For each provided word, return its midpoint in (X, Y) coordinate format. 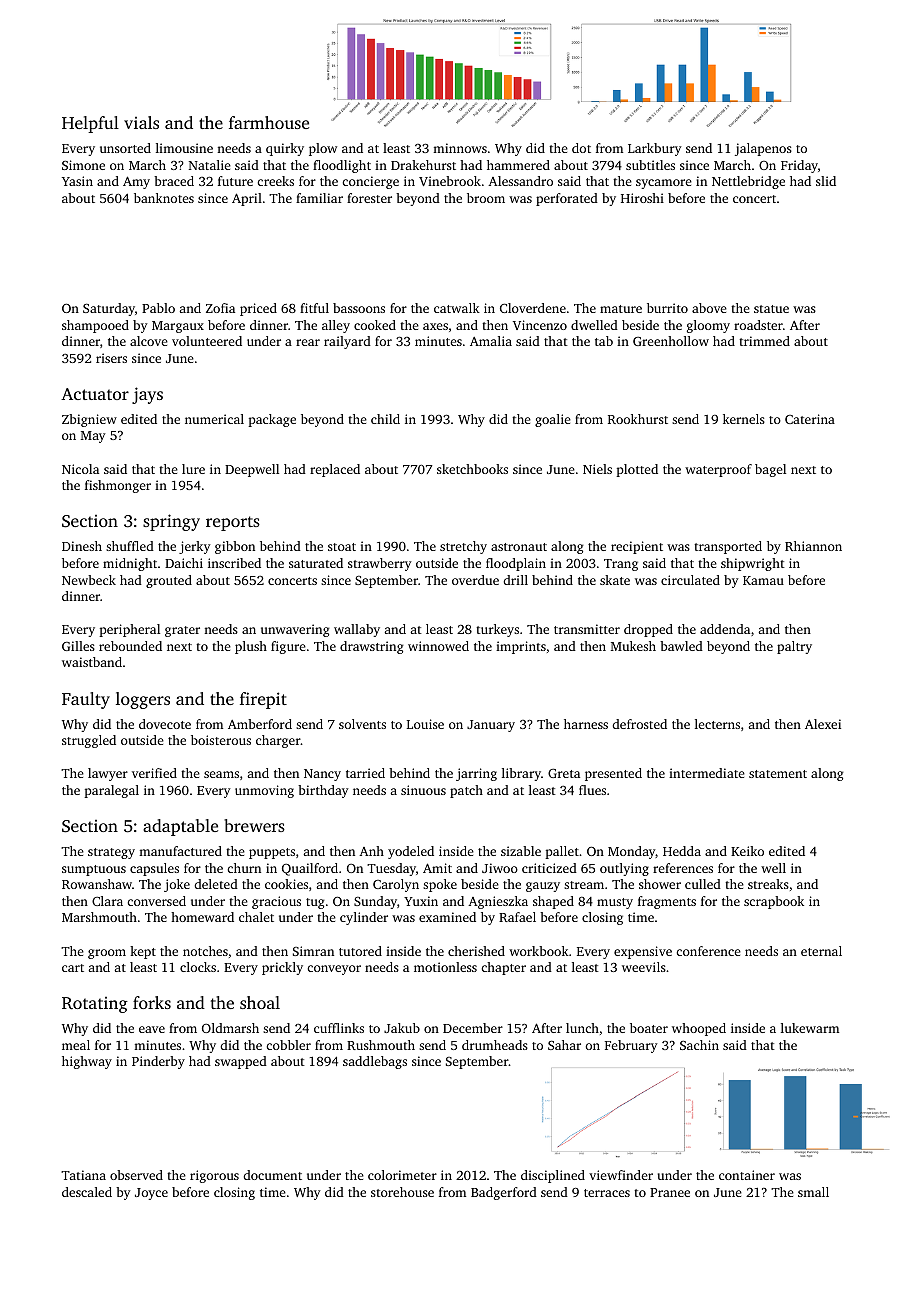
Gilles (78, 646)
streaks (768, 884)
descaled (87, 1192)
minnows (460, 148)
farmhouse (269, 122)
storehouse (402, 1192)
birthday (323, 791)
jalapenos (763, 149)
